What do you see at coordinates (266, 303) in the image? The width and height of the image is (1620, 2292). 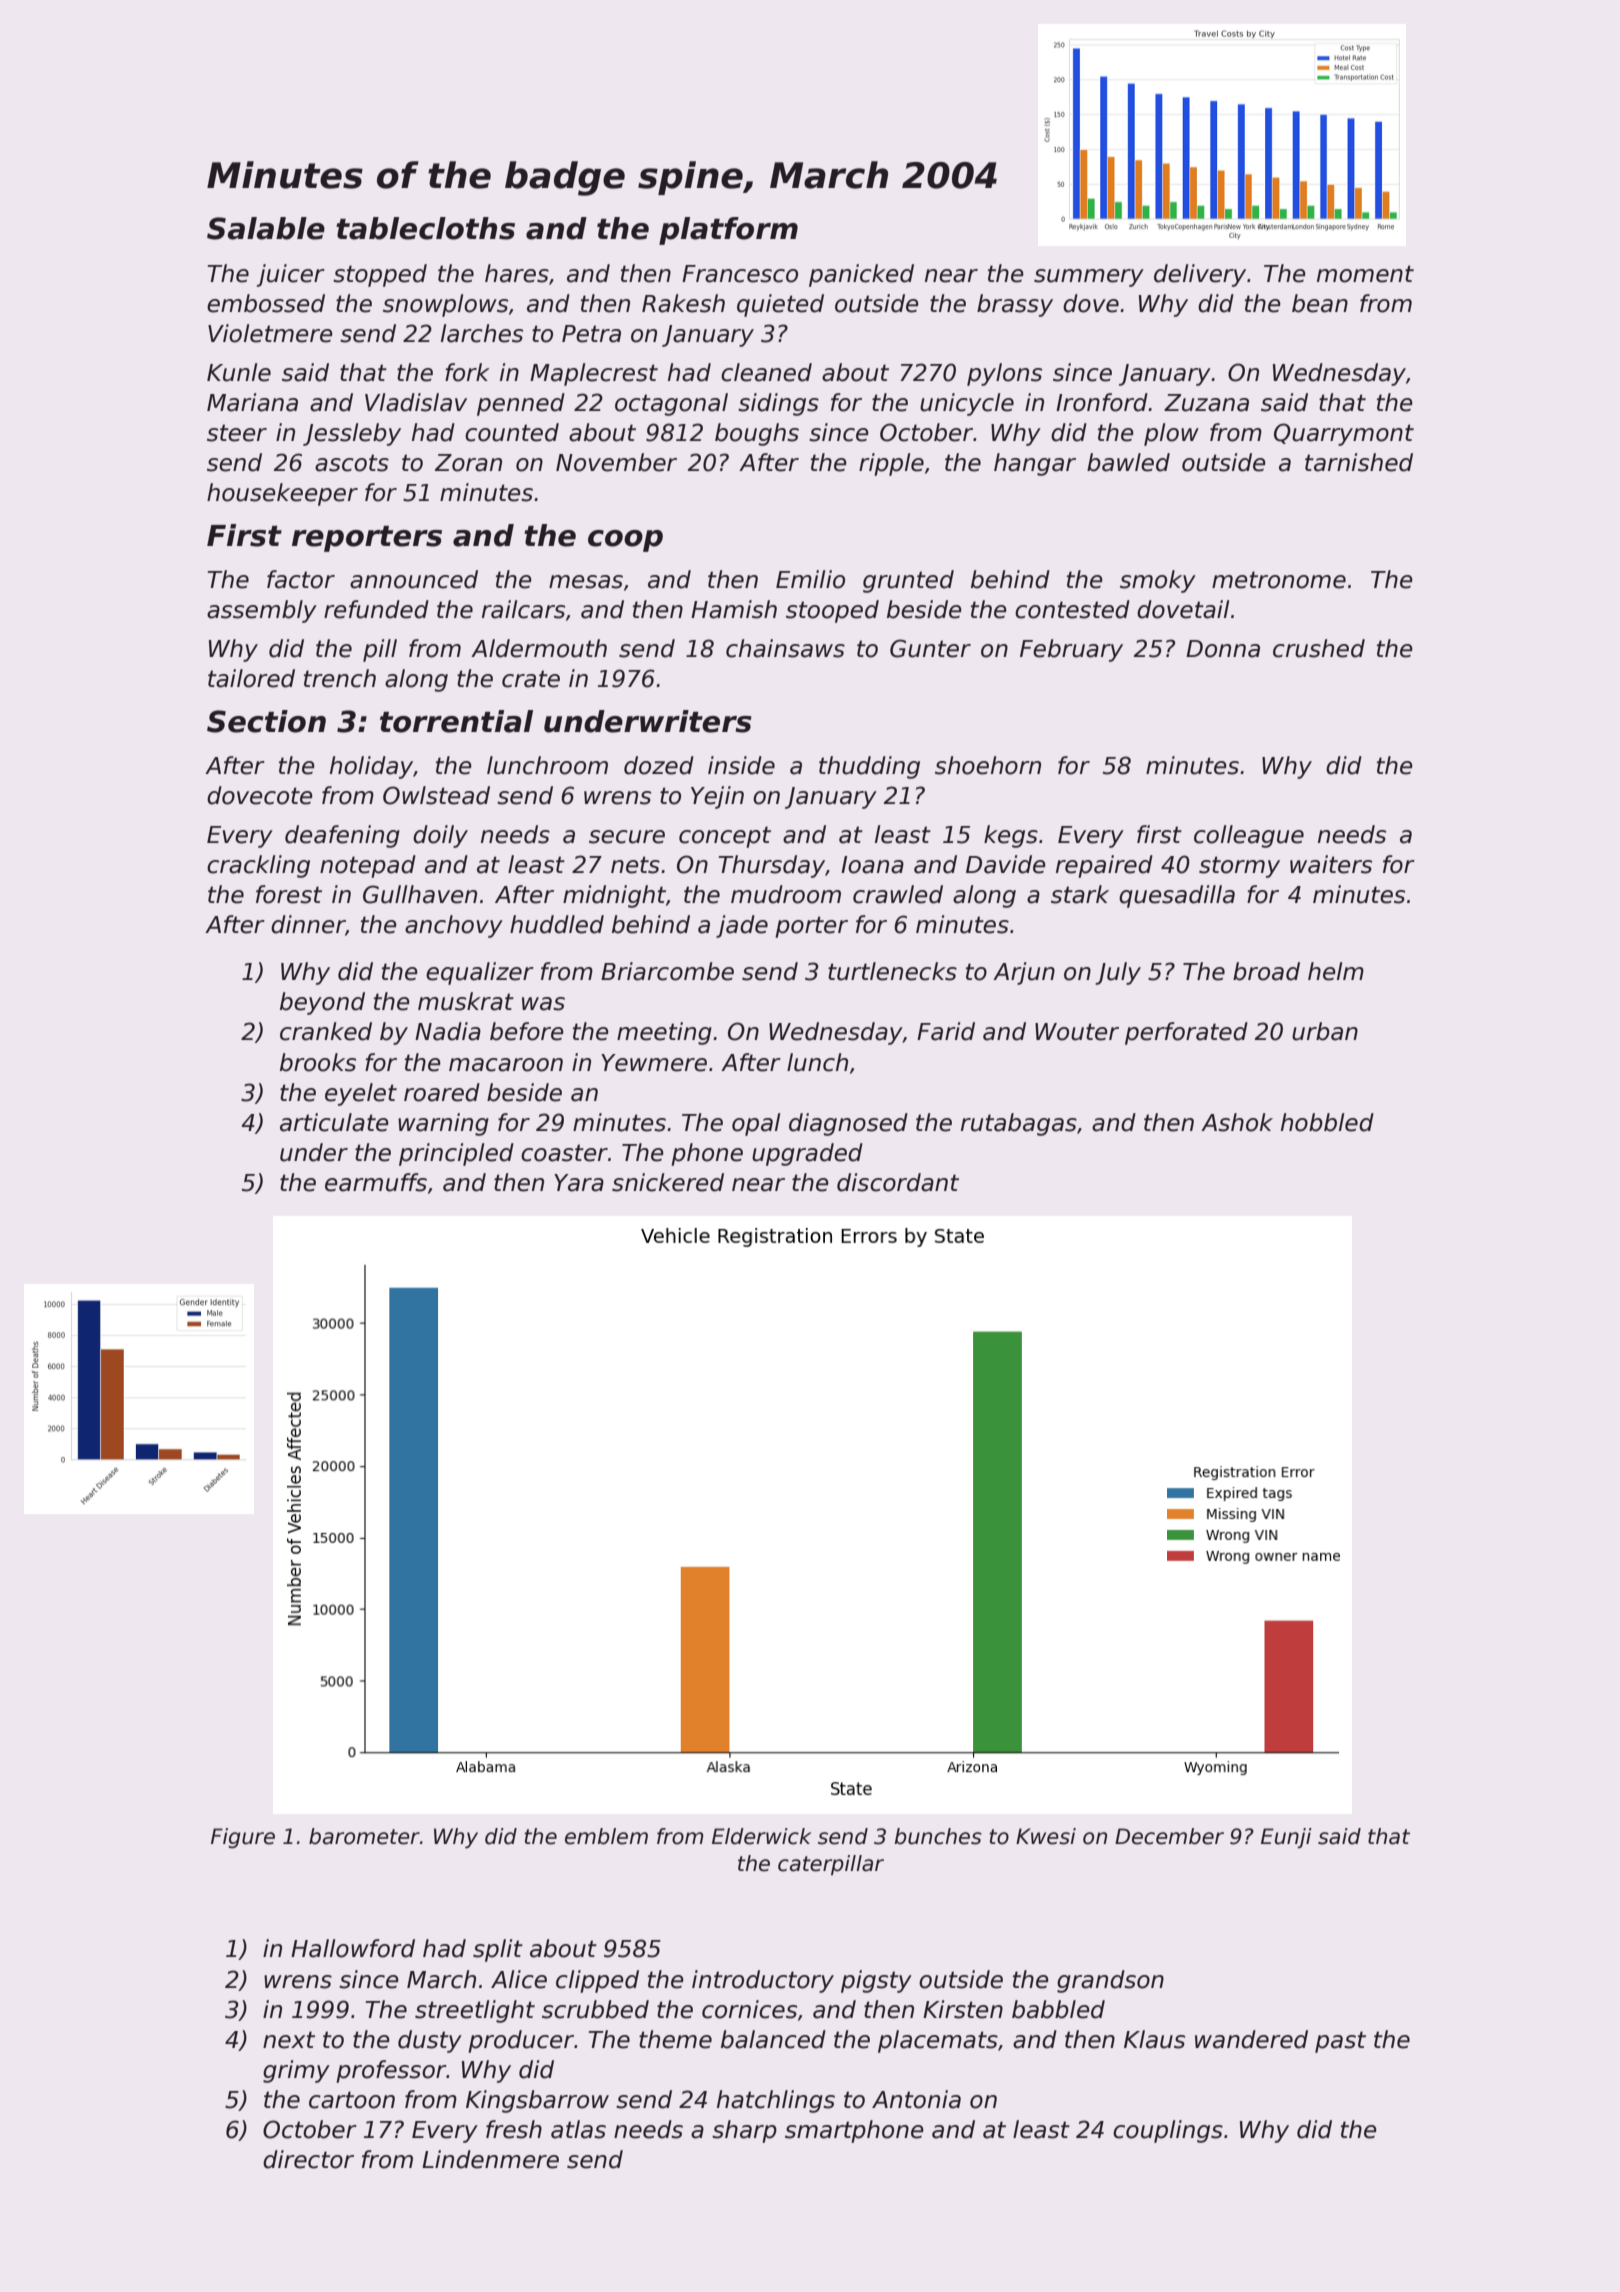 I see `embossed` at bounding box center [266, 303].
